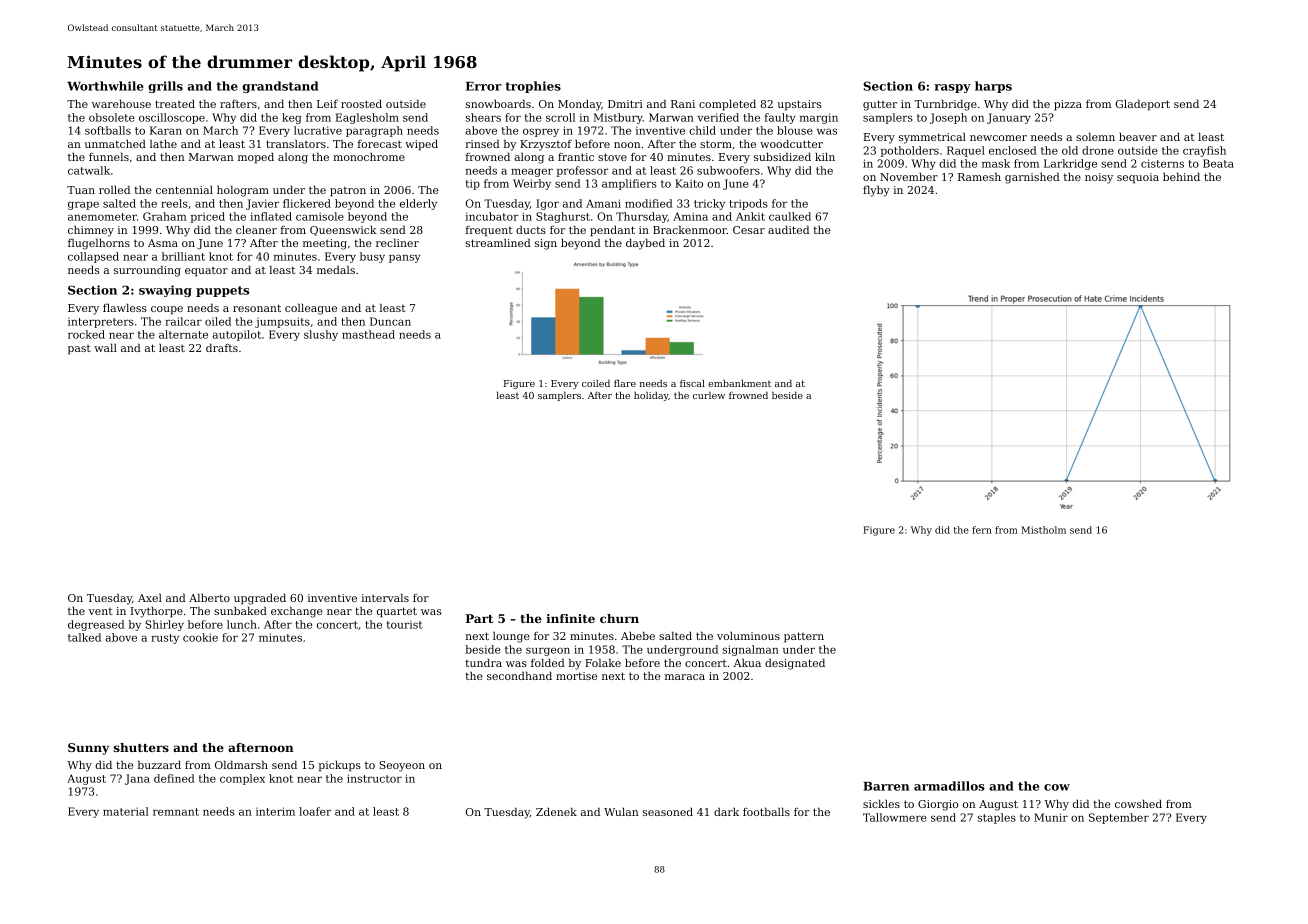 The image size is (1308, 924). I want to click on Gladeport, so click(1143, 105).
